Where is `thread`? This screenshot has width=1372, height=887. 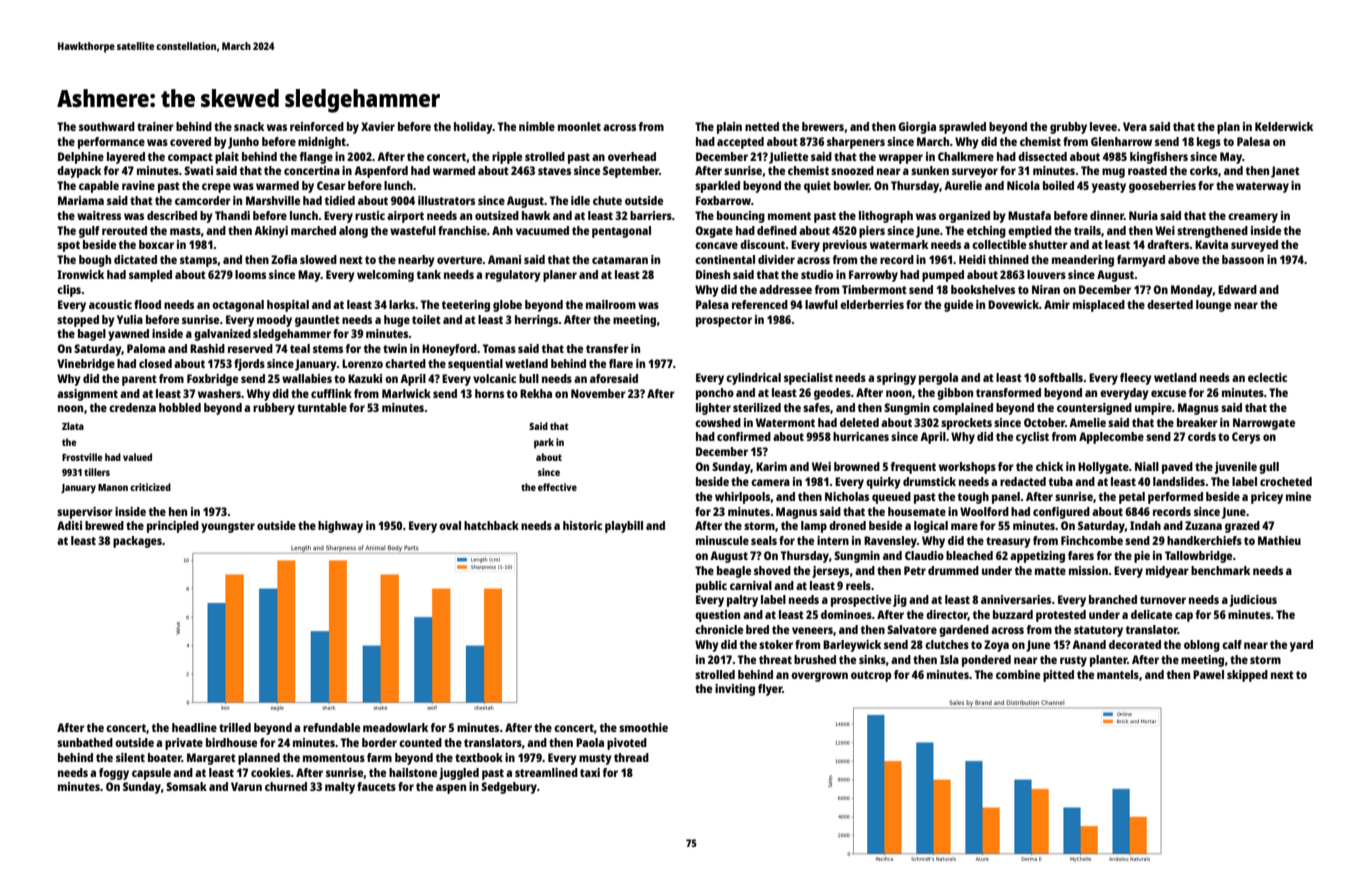
thread is located at coordinates (631, 757).
